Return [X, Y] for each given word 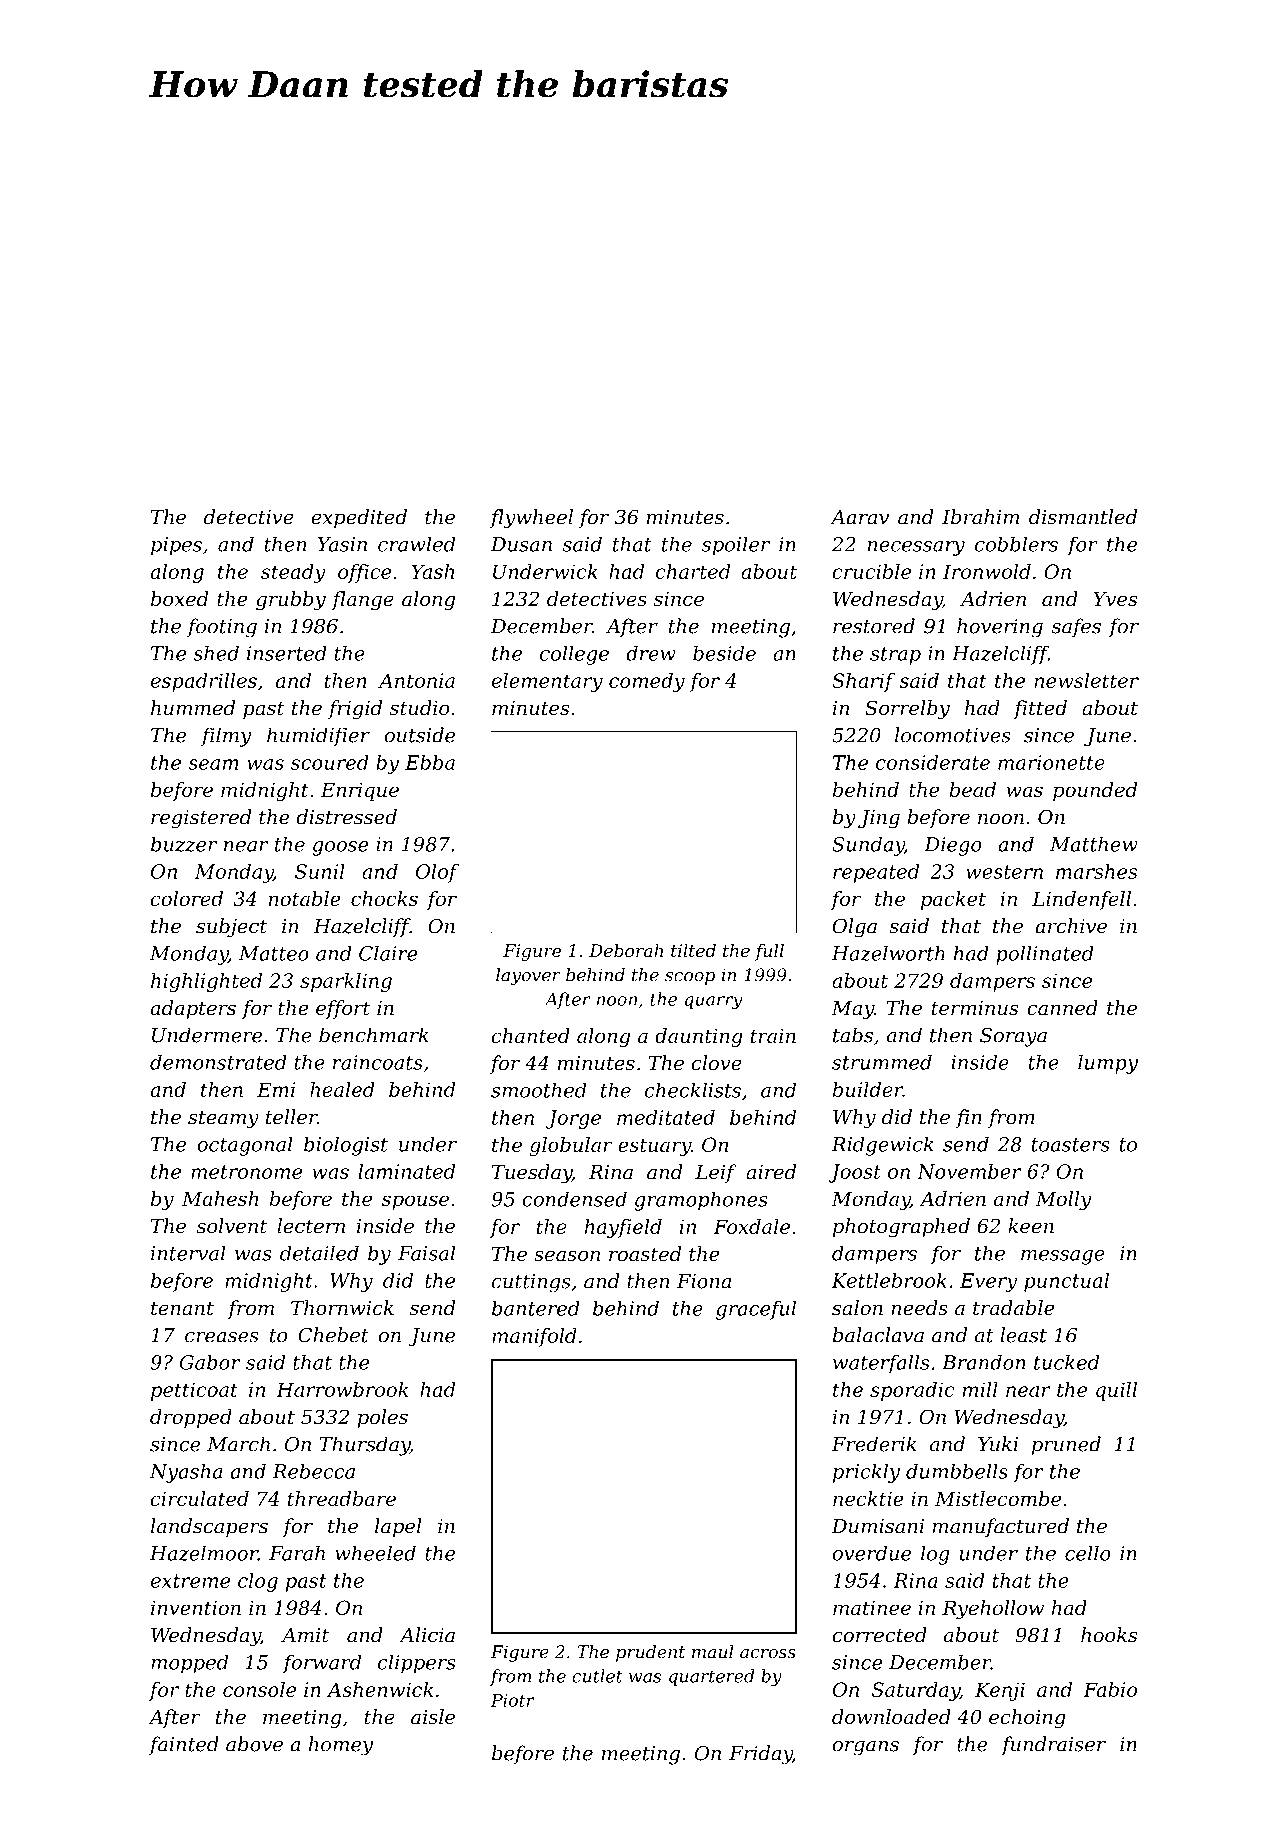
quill [1116, 1391]
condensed [574, 1199]
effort [343, 1009]
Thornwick [342, 1308]
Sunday [868, 846]
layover [528, 976]
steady [293, 573]
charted [693, 571]
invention [196, 1607]
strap [895, 656]
